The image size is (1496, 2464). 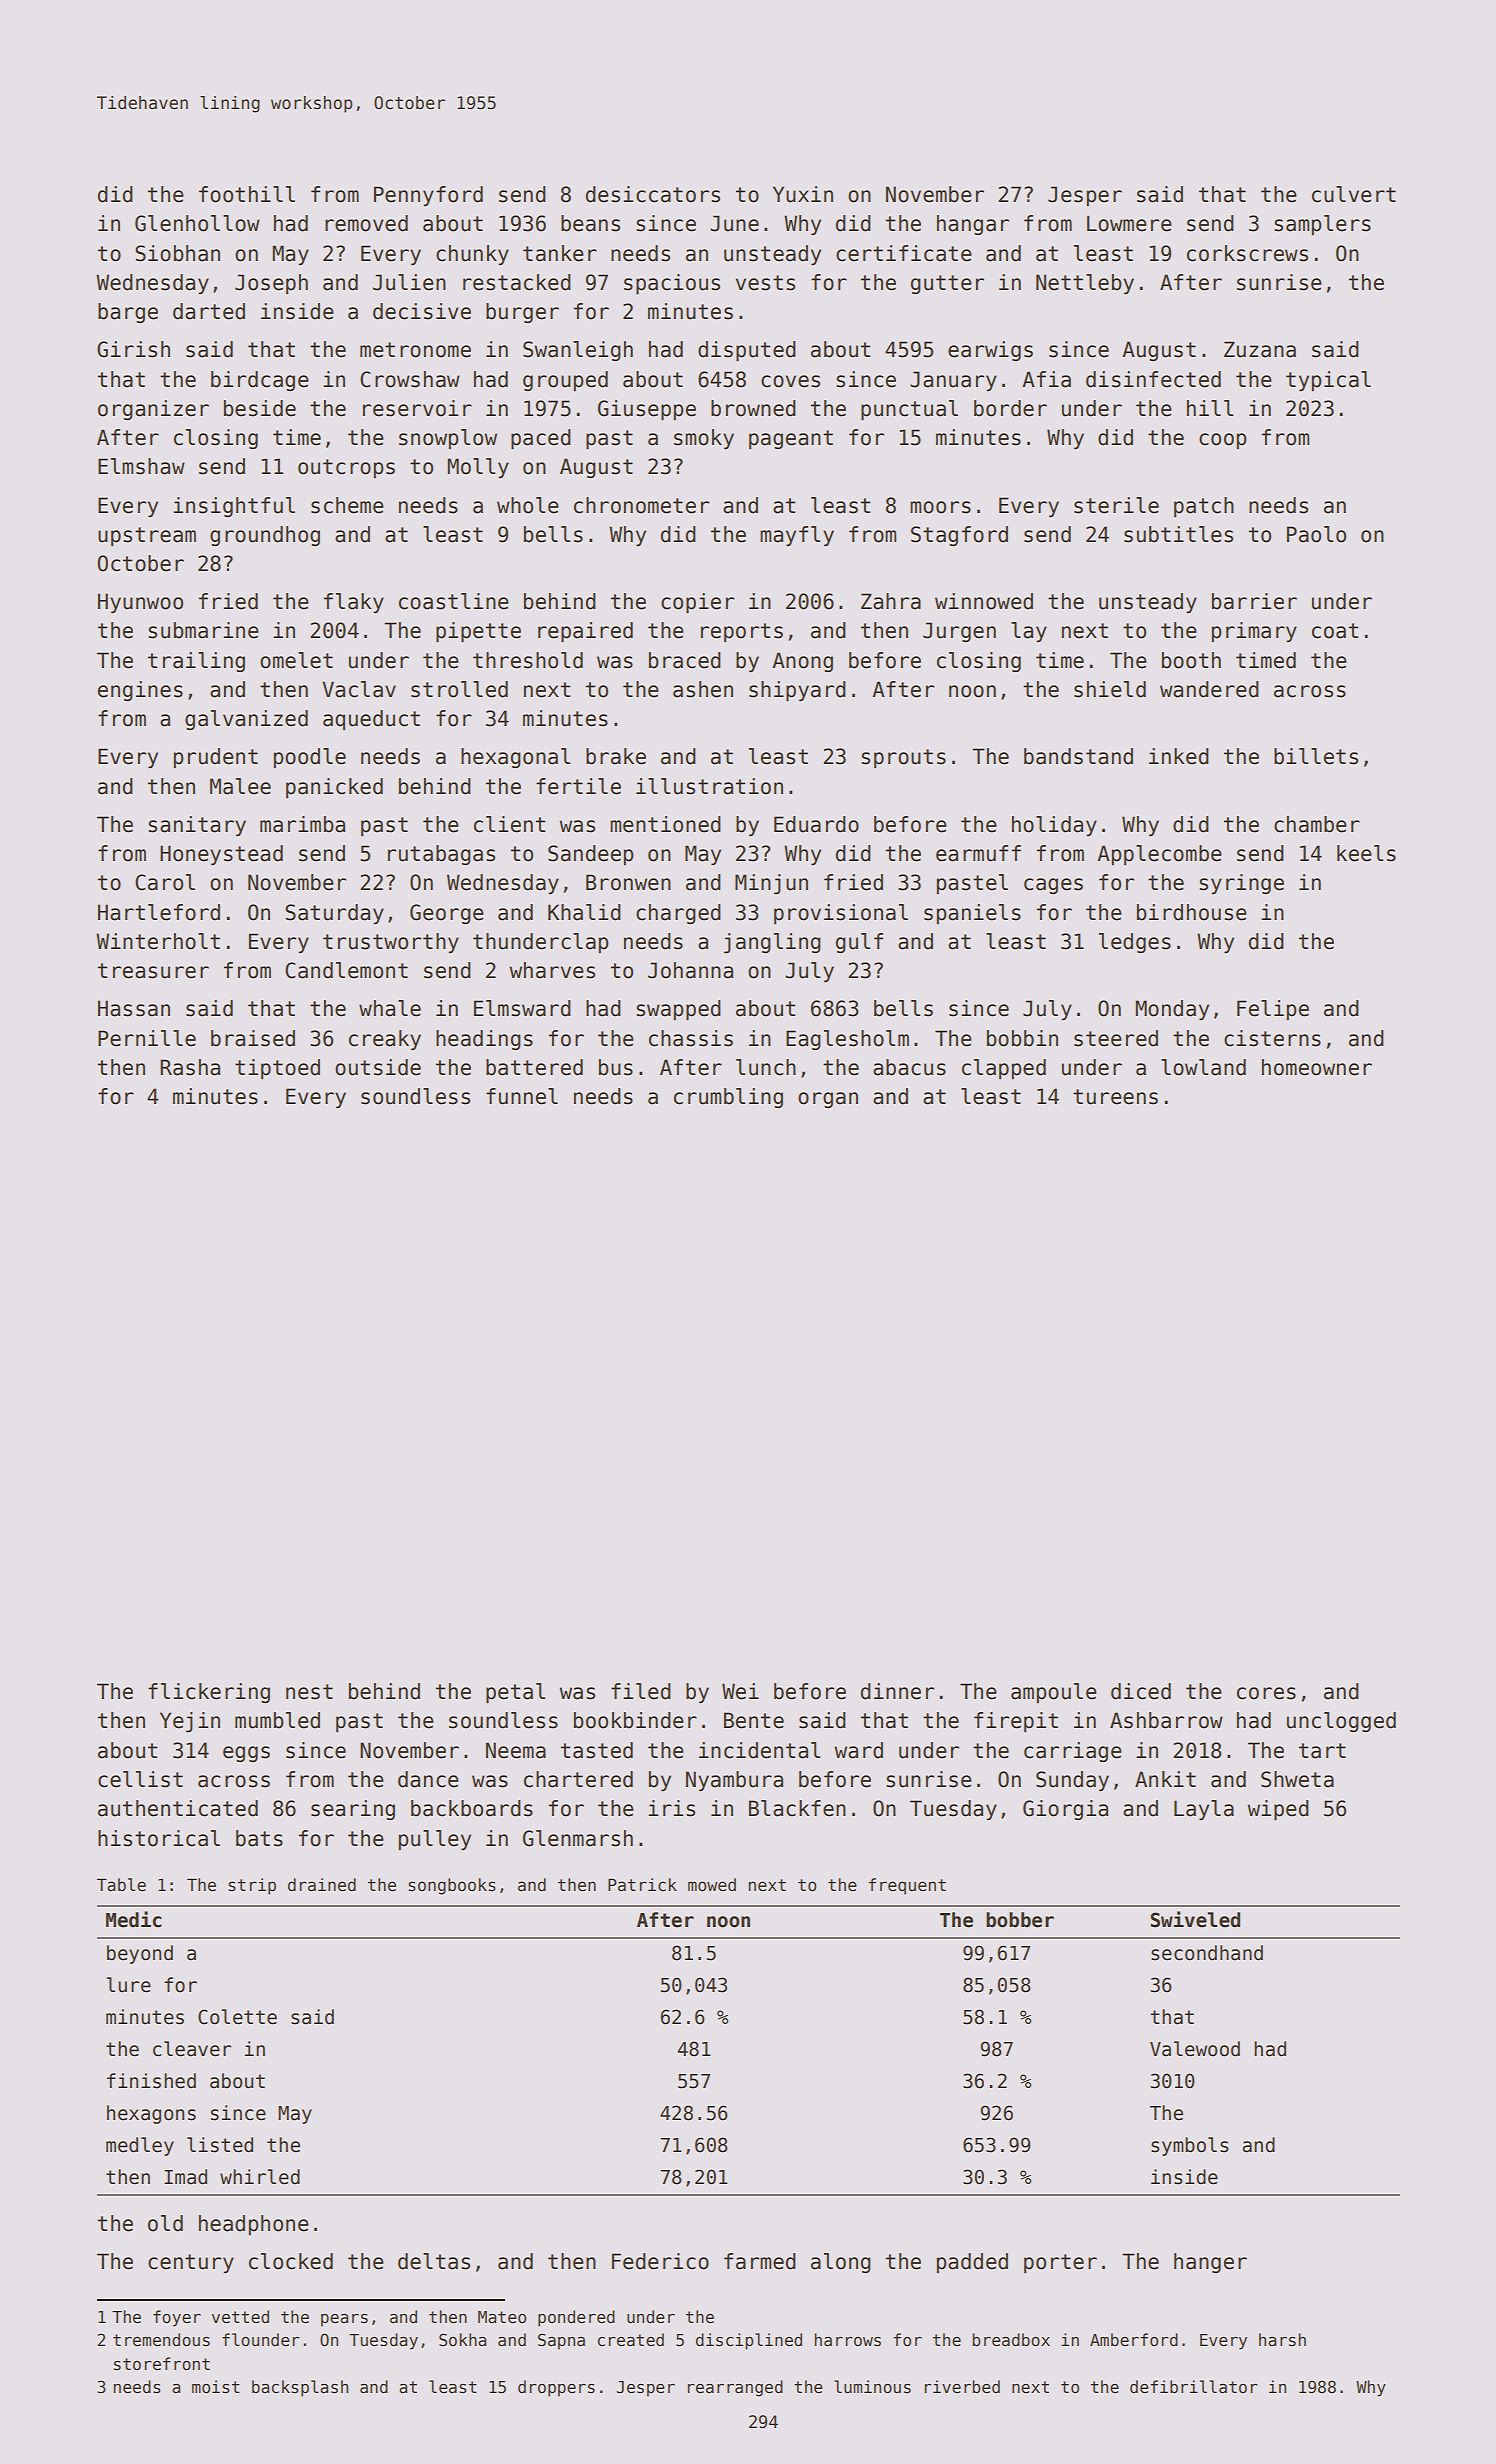 What do you see at coordinates (296, 660) in the image?
I see `omelet` at bounding box center [296, 660].
